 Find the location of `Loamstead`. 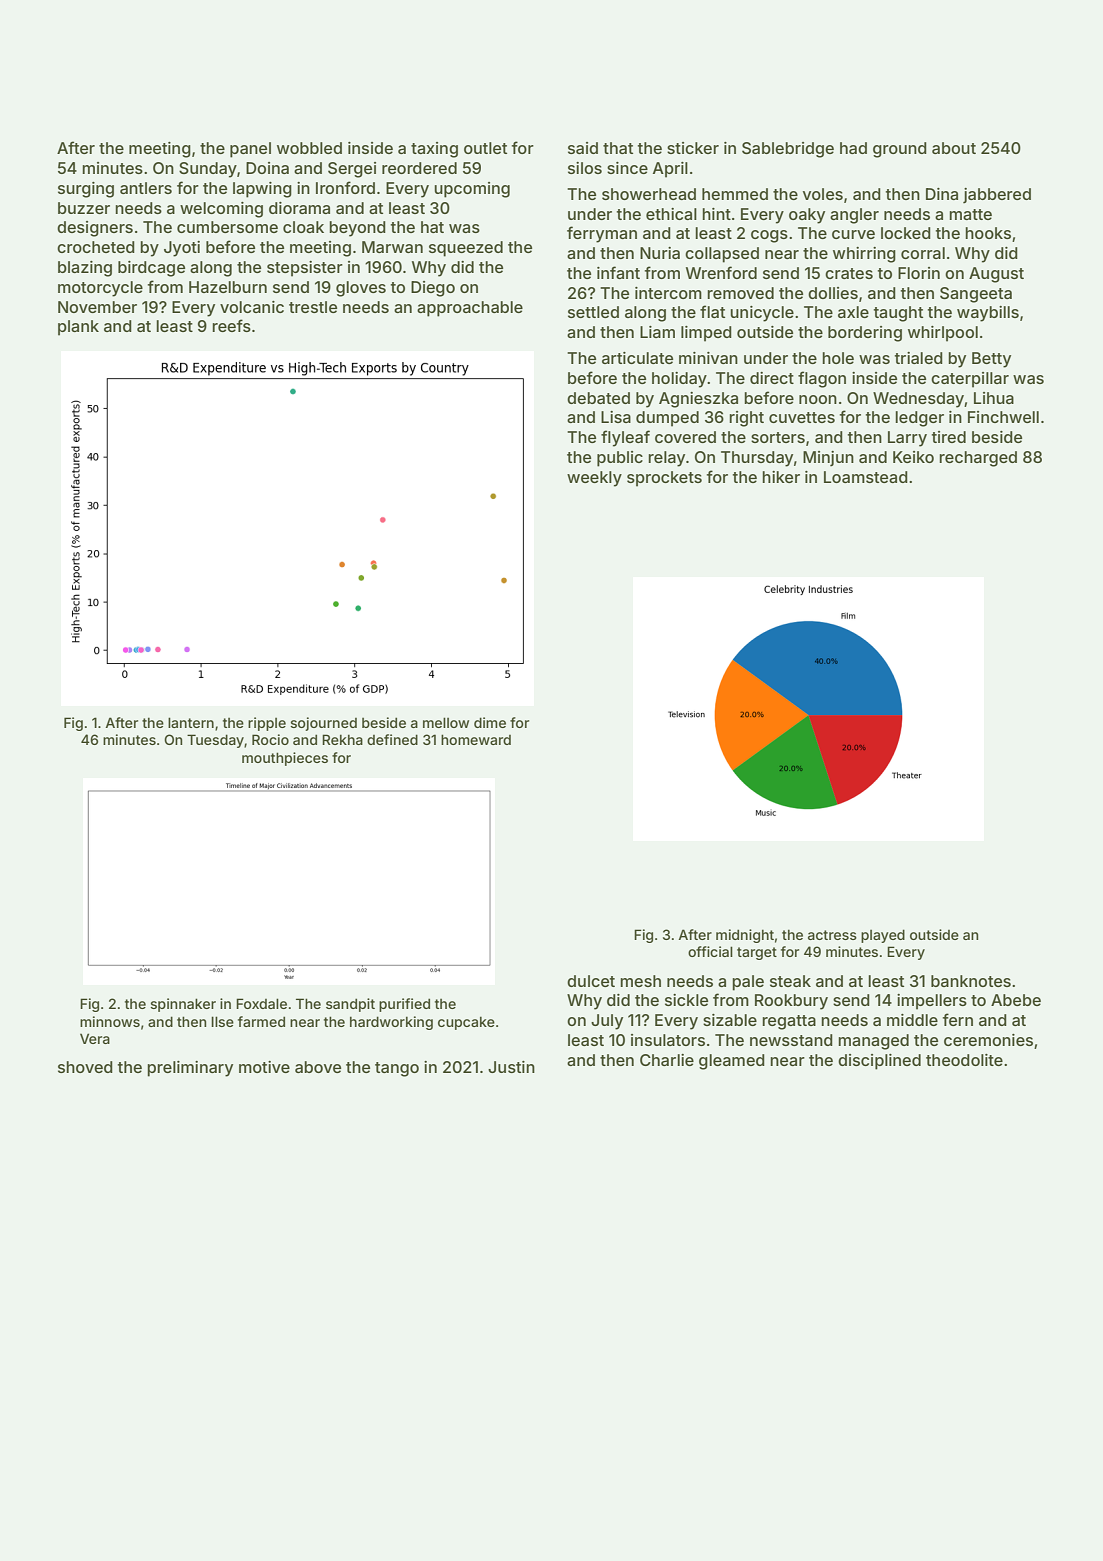

Loamstead is located at coordinates (866, 477).
